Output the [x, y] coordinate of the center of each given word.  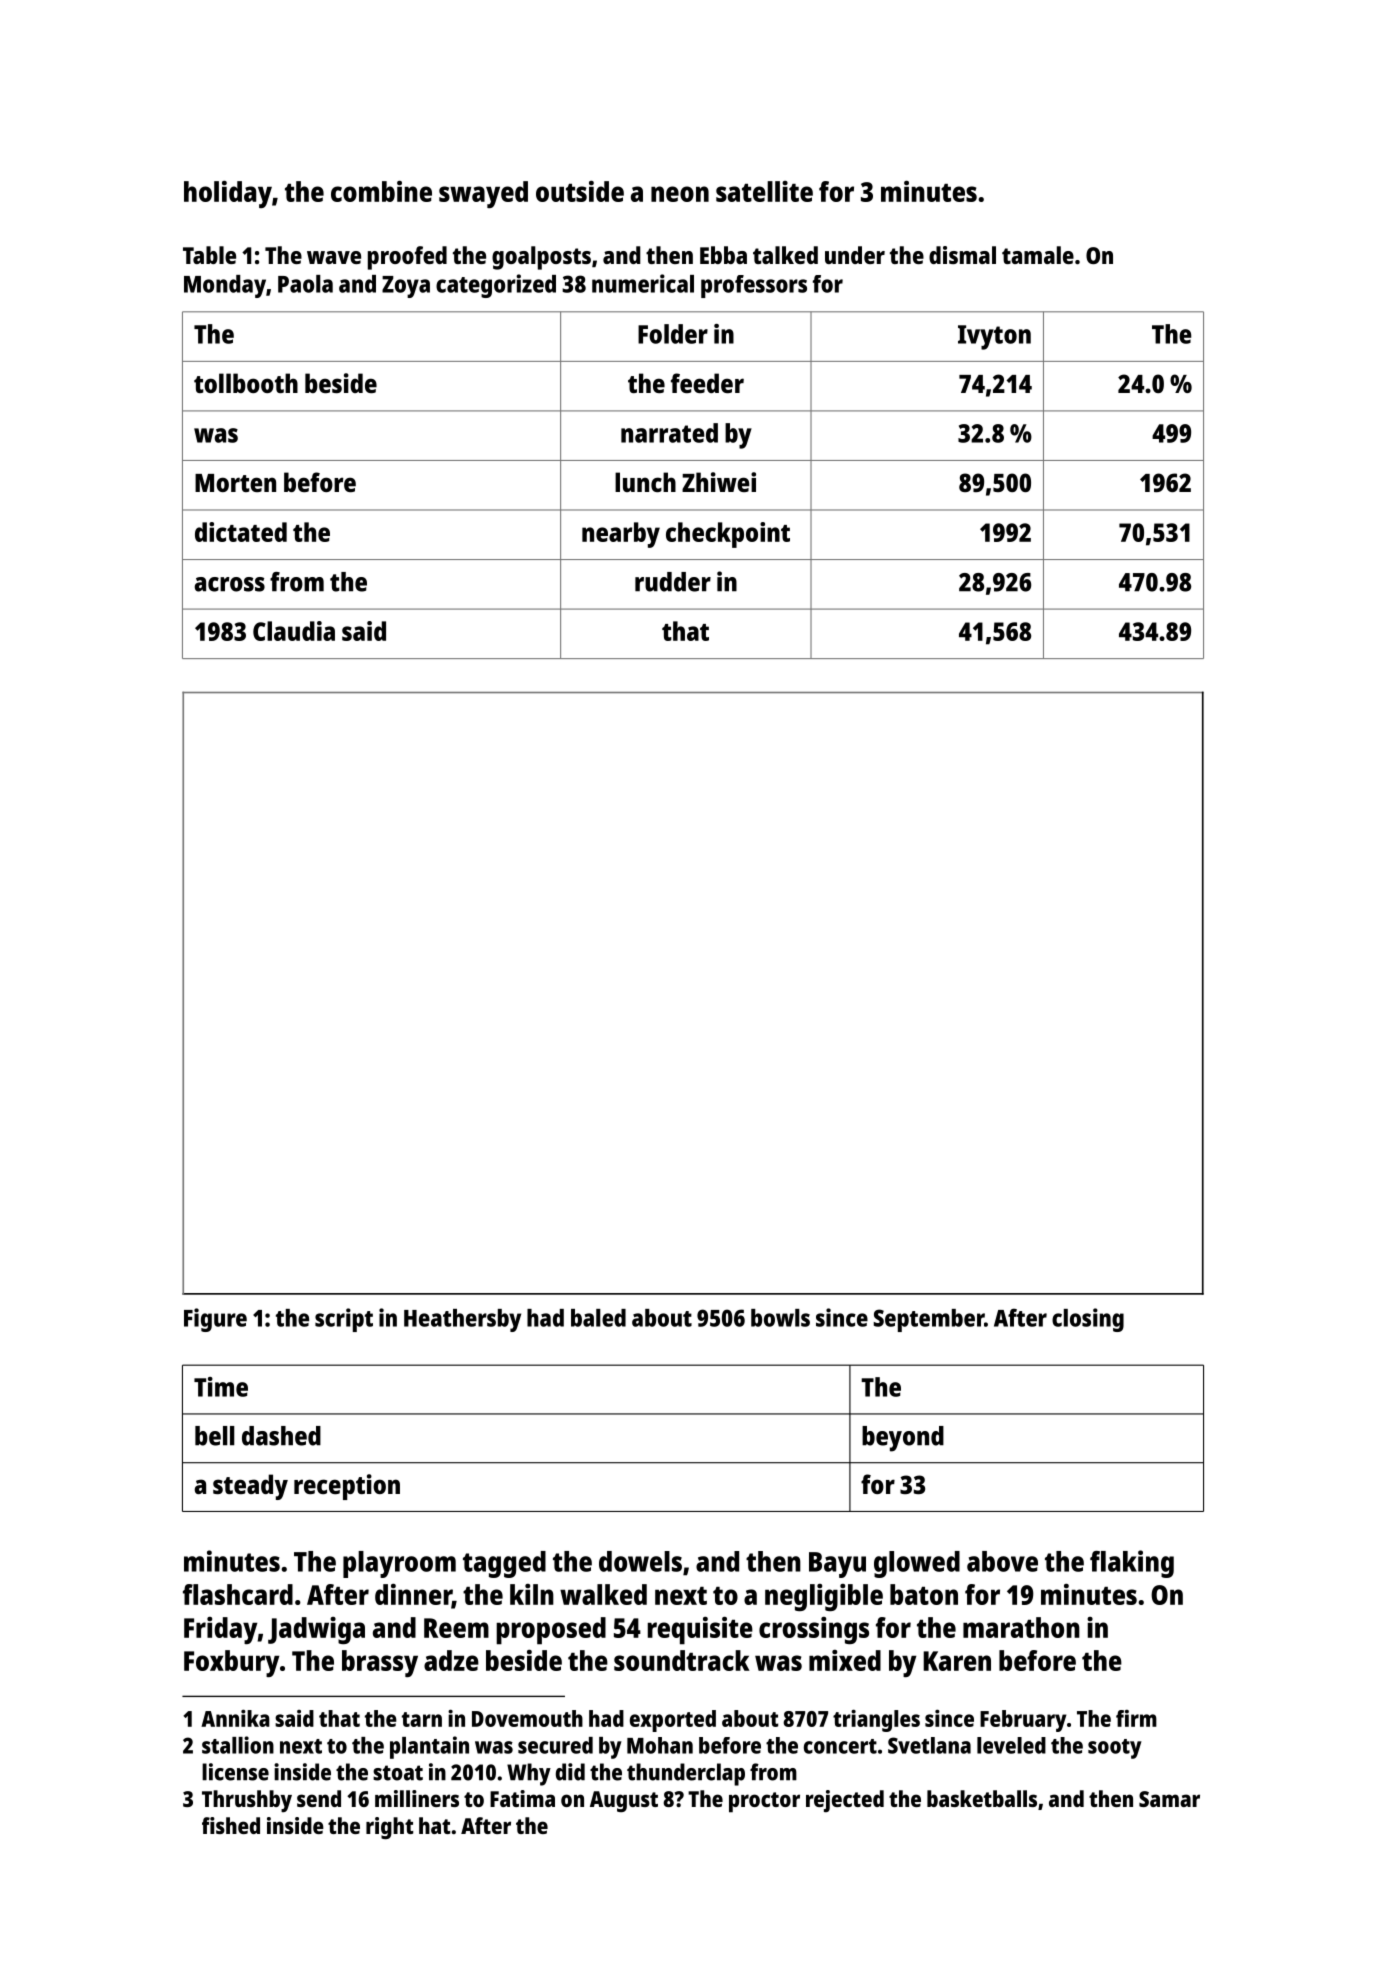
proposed [551, 1631]
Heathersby [462, 1320]
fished [231, 1825]
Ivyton [994, 337]
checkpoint [728, 535]
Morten [235, 483]
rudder [673, 582]
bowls [780, 1318]
